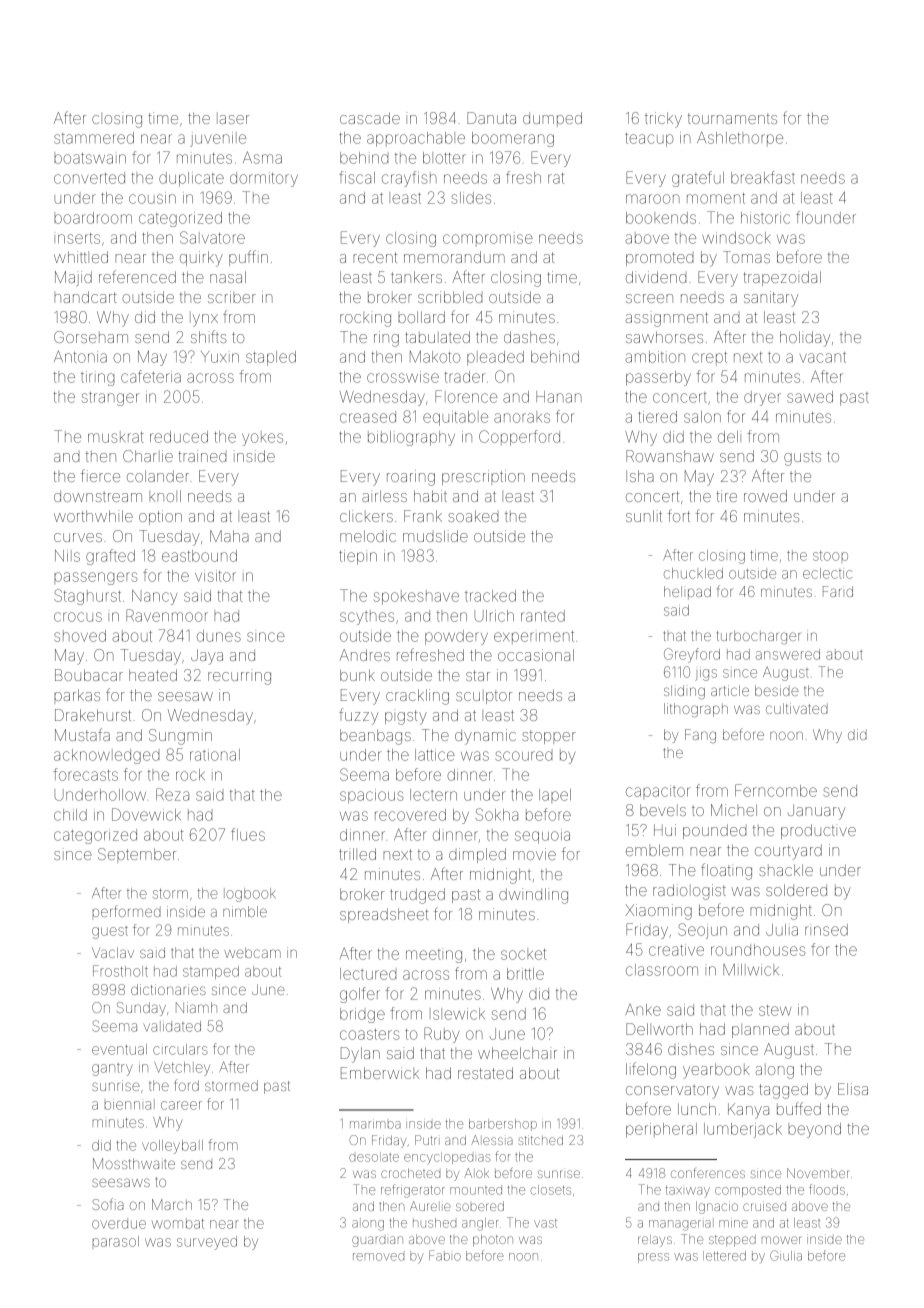  I want to click on wheelchair, so click(517, 1053).
